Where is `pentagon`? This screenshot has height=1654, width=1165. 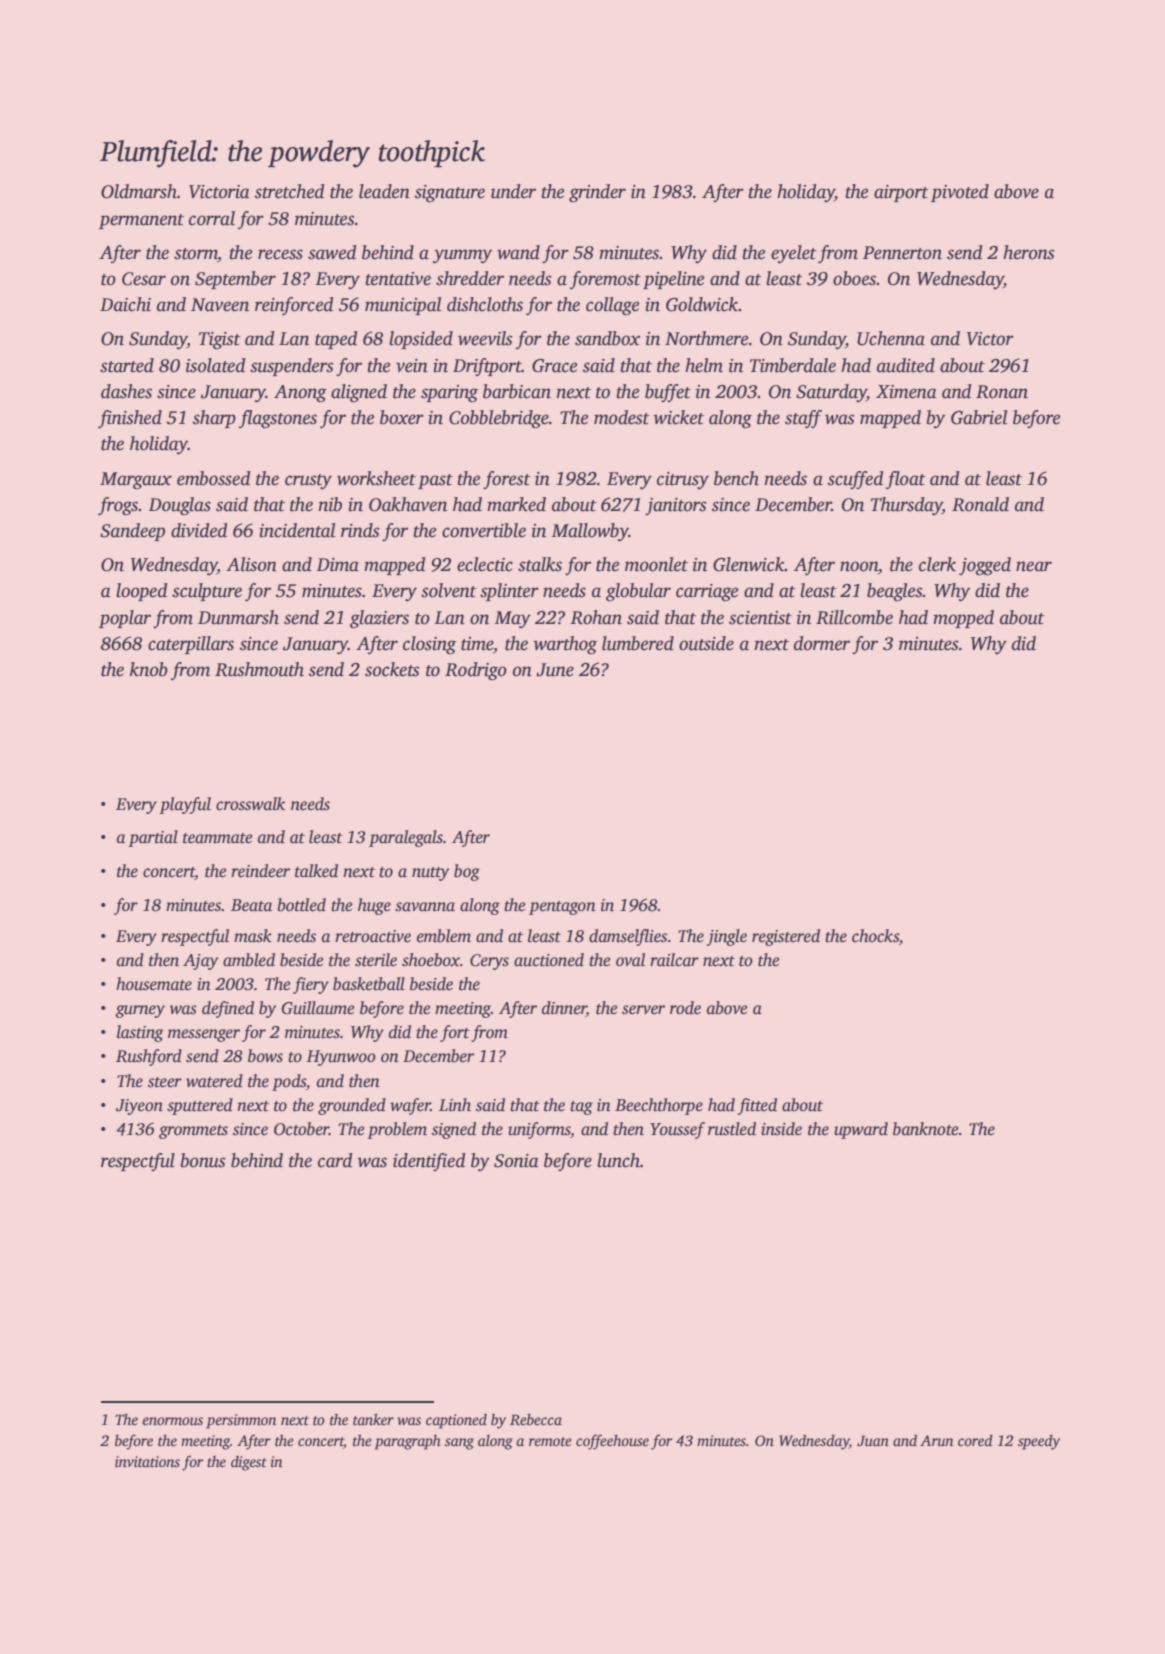
pentagon is located at coordinates (562, 908).
